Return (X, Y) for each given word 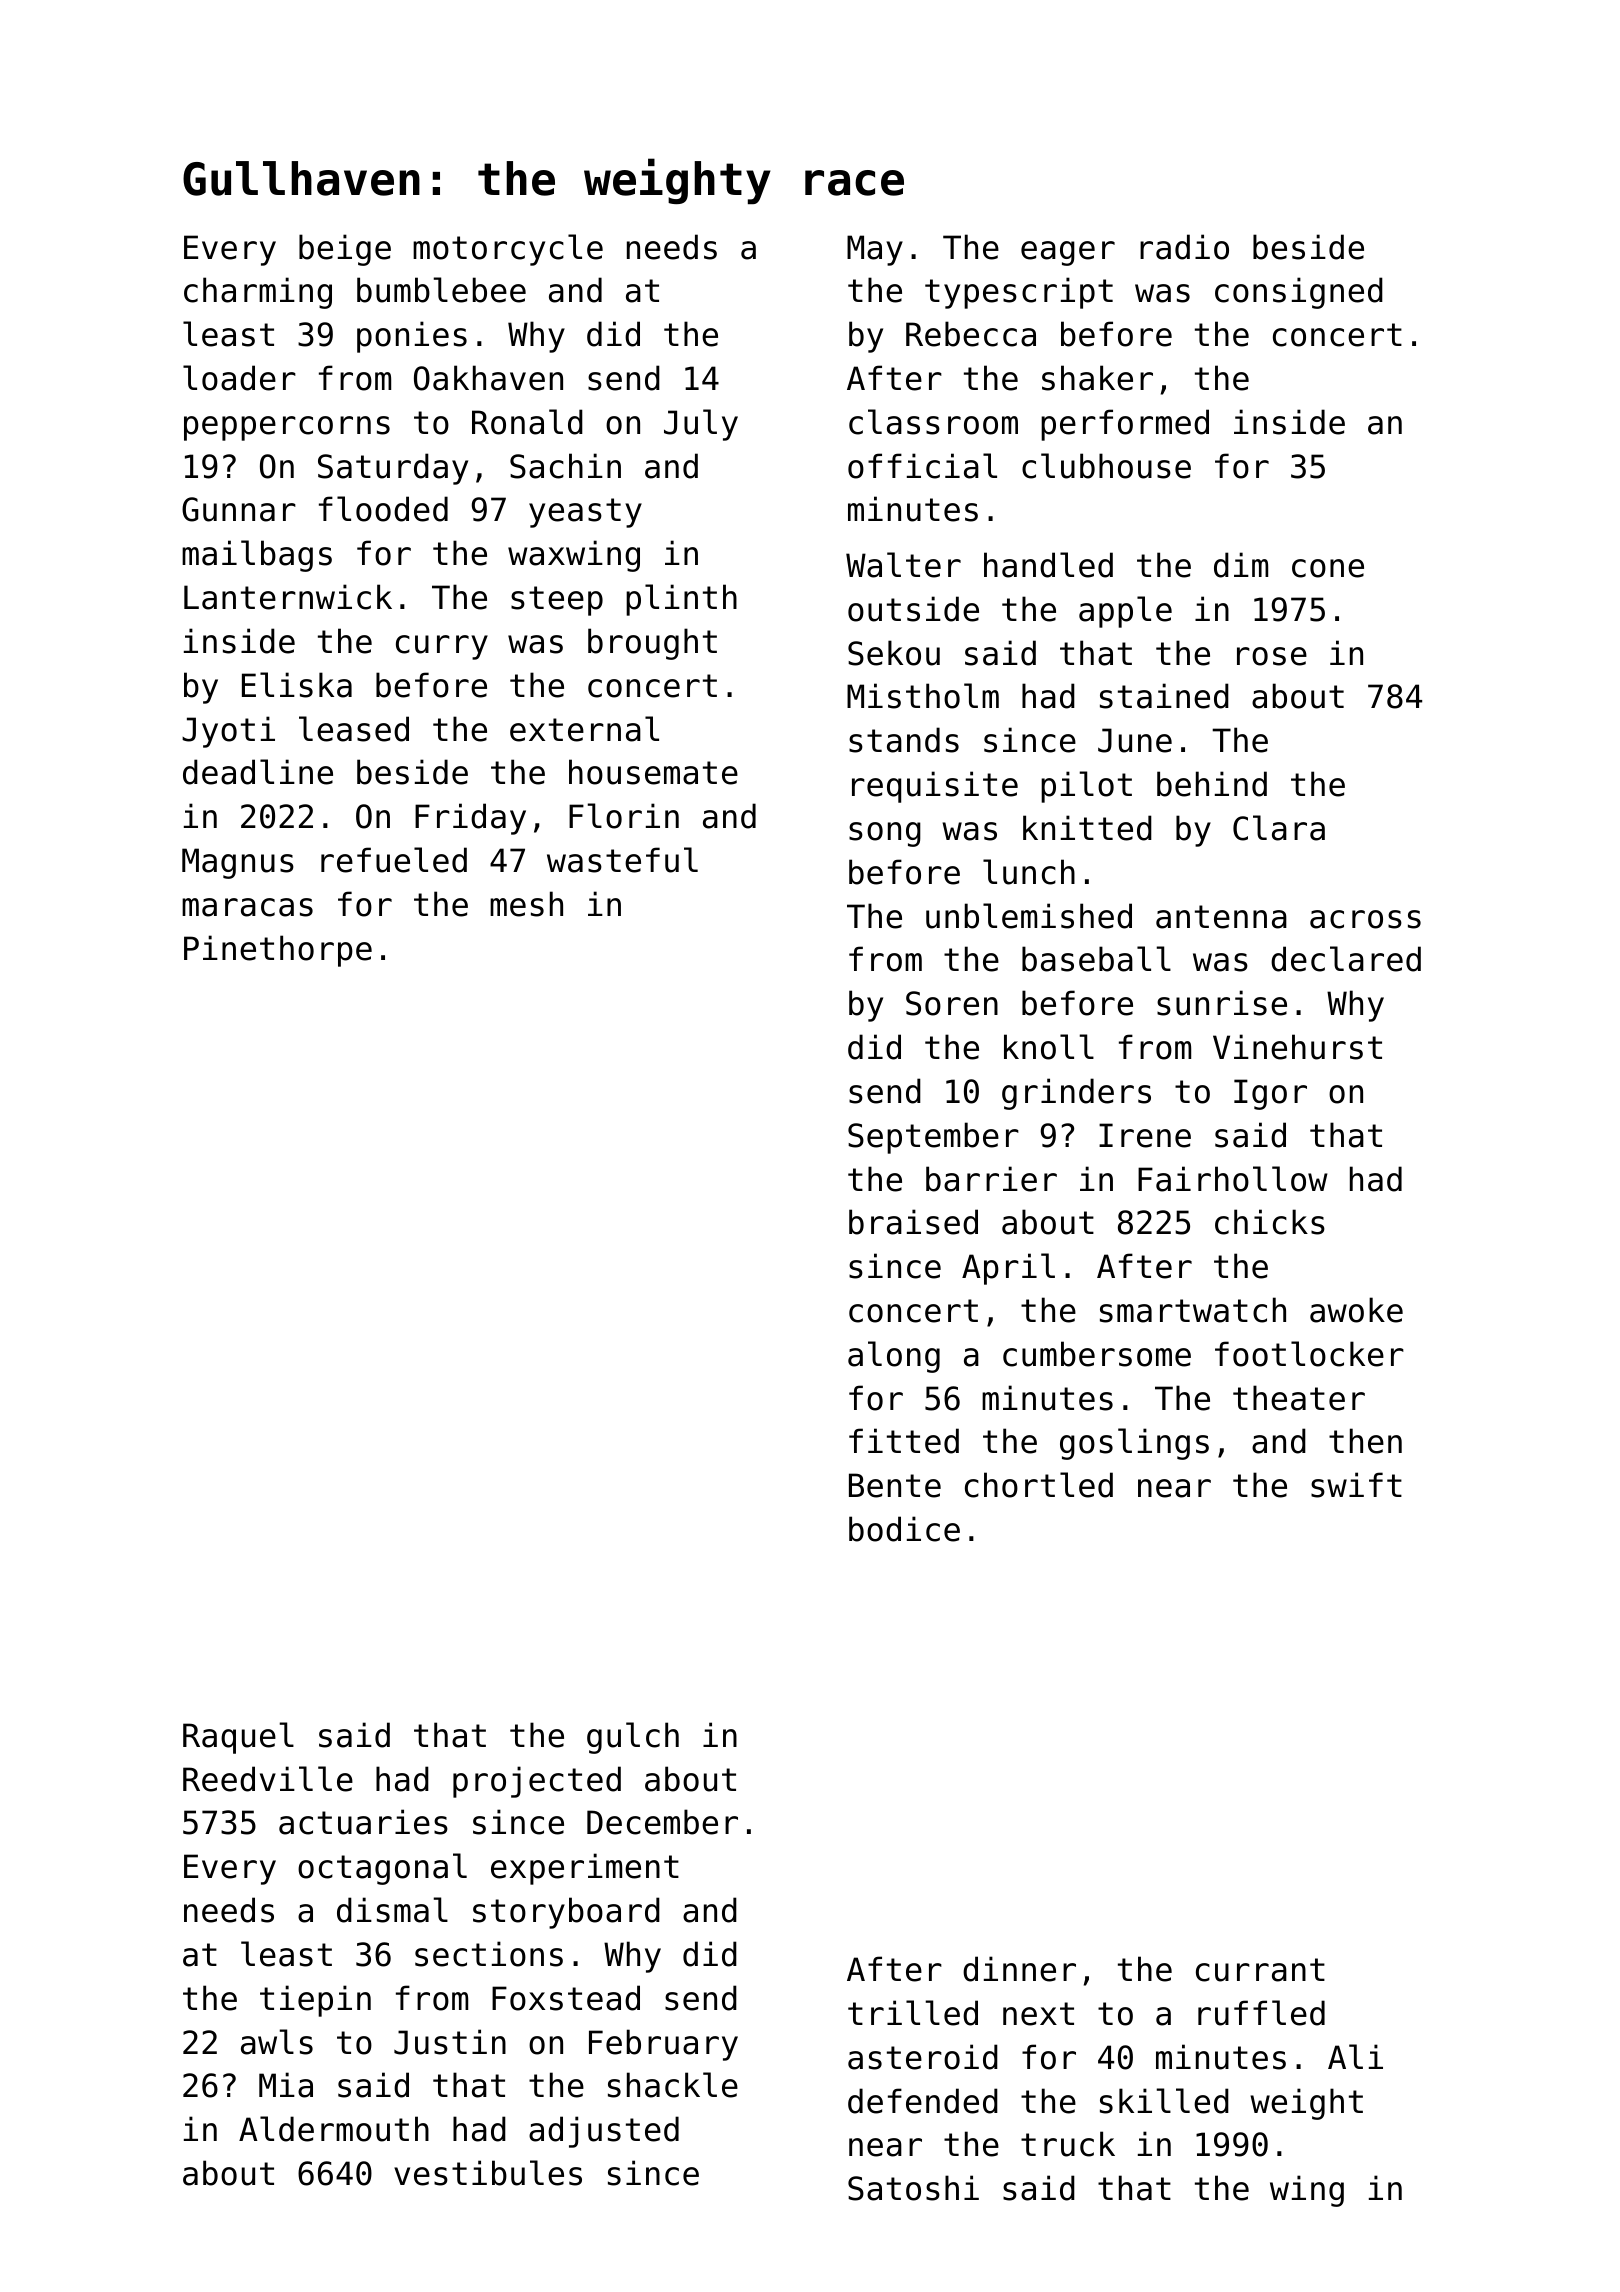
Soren (952, 1003)
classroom (933, 422)
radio (1184, 247)
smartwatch (1193, 1310)
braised (913, 1222)
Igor (1270, 1094)
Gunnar (239, 509)
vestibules (488, 2173)
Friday (470, 819)
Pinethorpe (278, 951)
